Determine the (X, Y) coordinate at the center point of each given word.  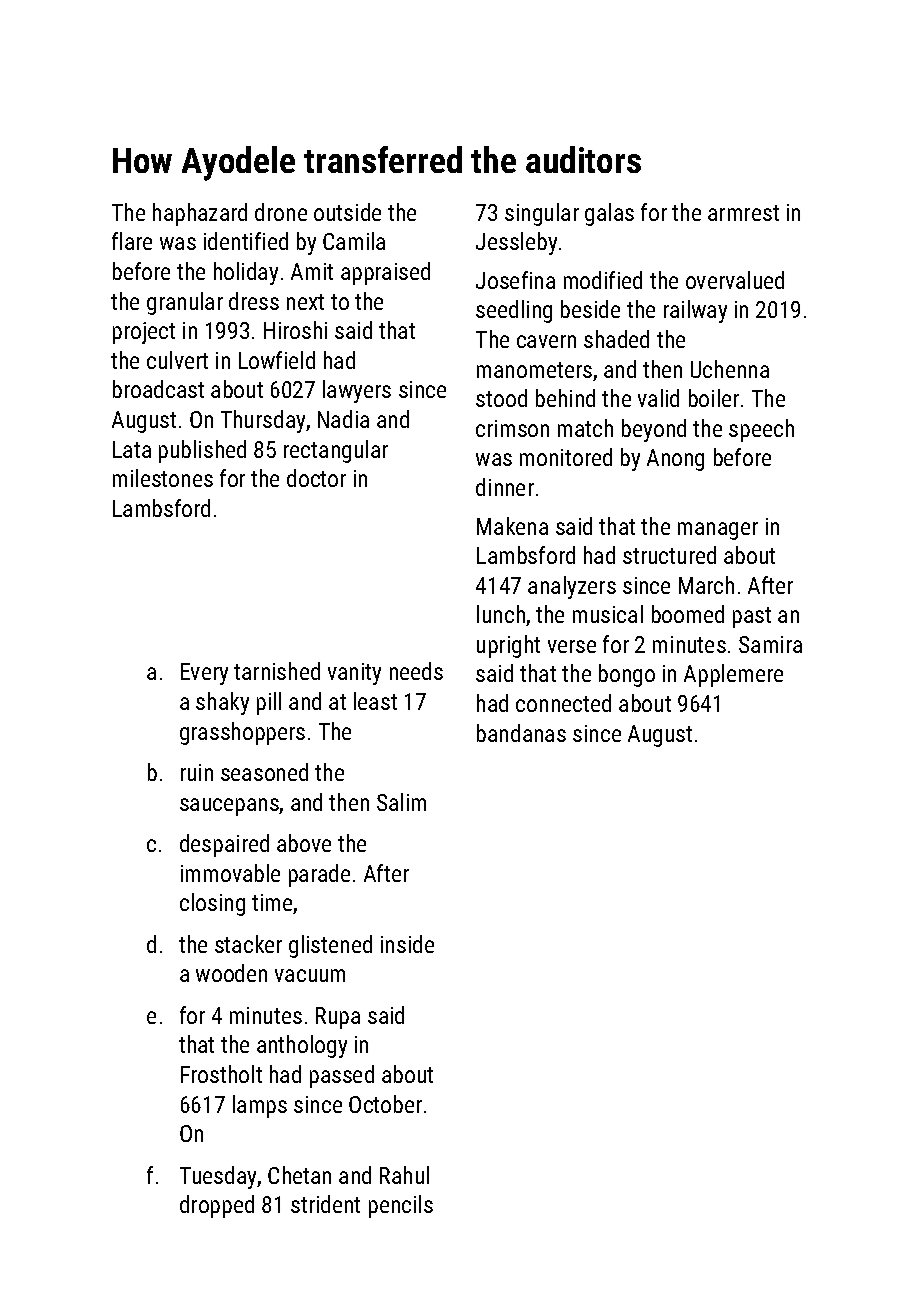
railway (695, 311)
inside (407, 944)
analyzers (572, 587)
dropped (217, 1206)
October (385, 1104)
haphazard (200, 214)
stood (501, 398)
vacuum (310, 975)
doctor (316, 478)
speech (761, 430)
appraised (385, 273)
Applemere (733, 675)
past (752, 617)
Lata (132, 449)
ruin (197, 772)
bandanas (521, 733)
